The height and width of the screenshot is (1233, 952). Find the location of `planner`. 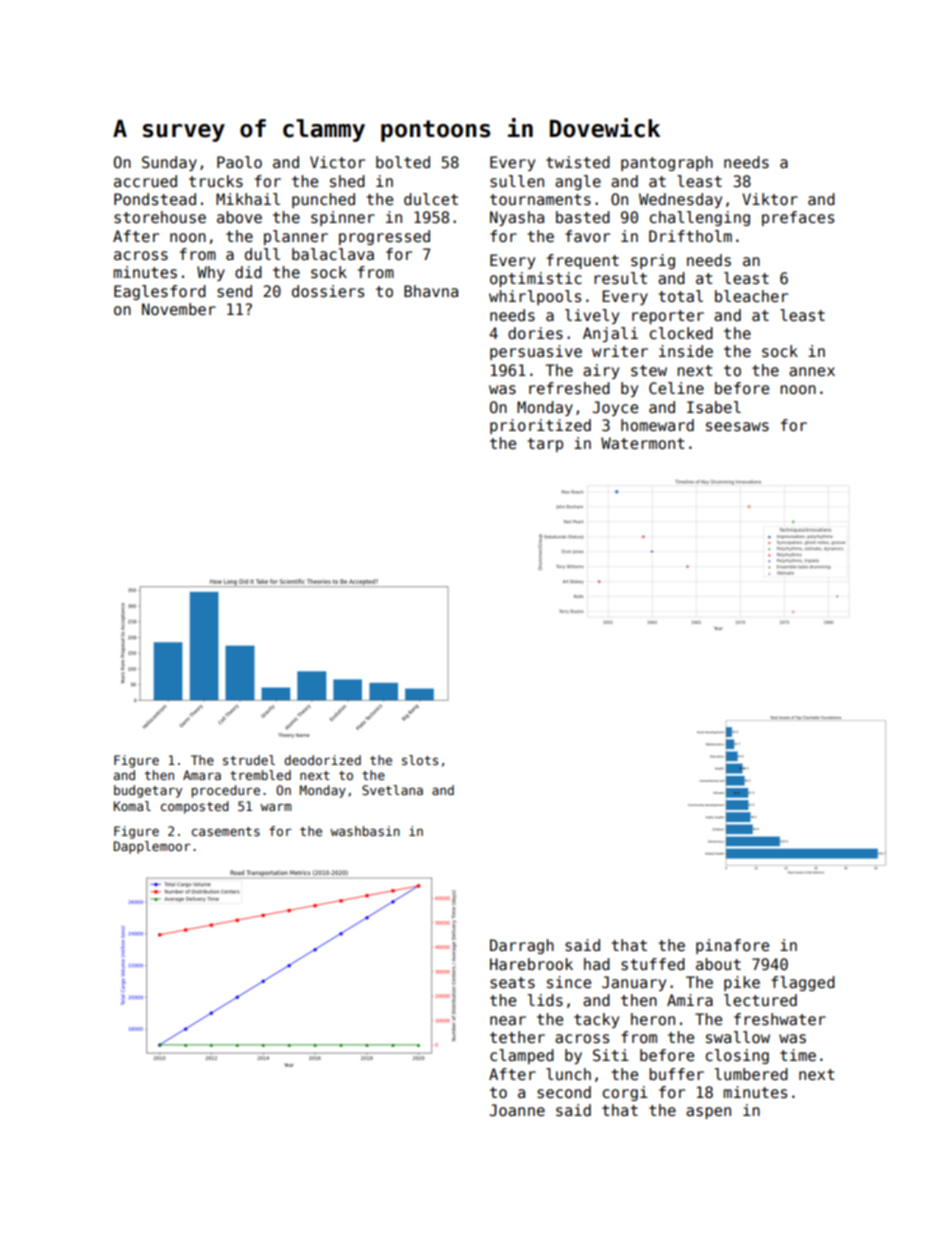

planner is located at coordinates (296, 237).
